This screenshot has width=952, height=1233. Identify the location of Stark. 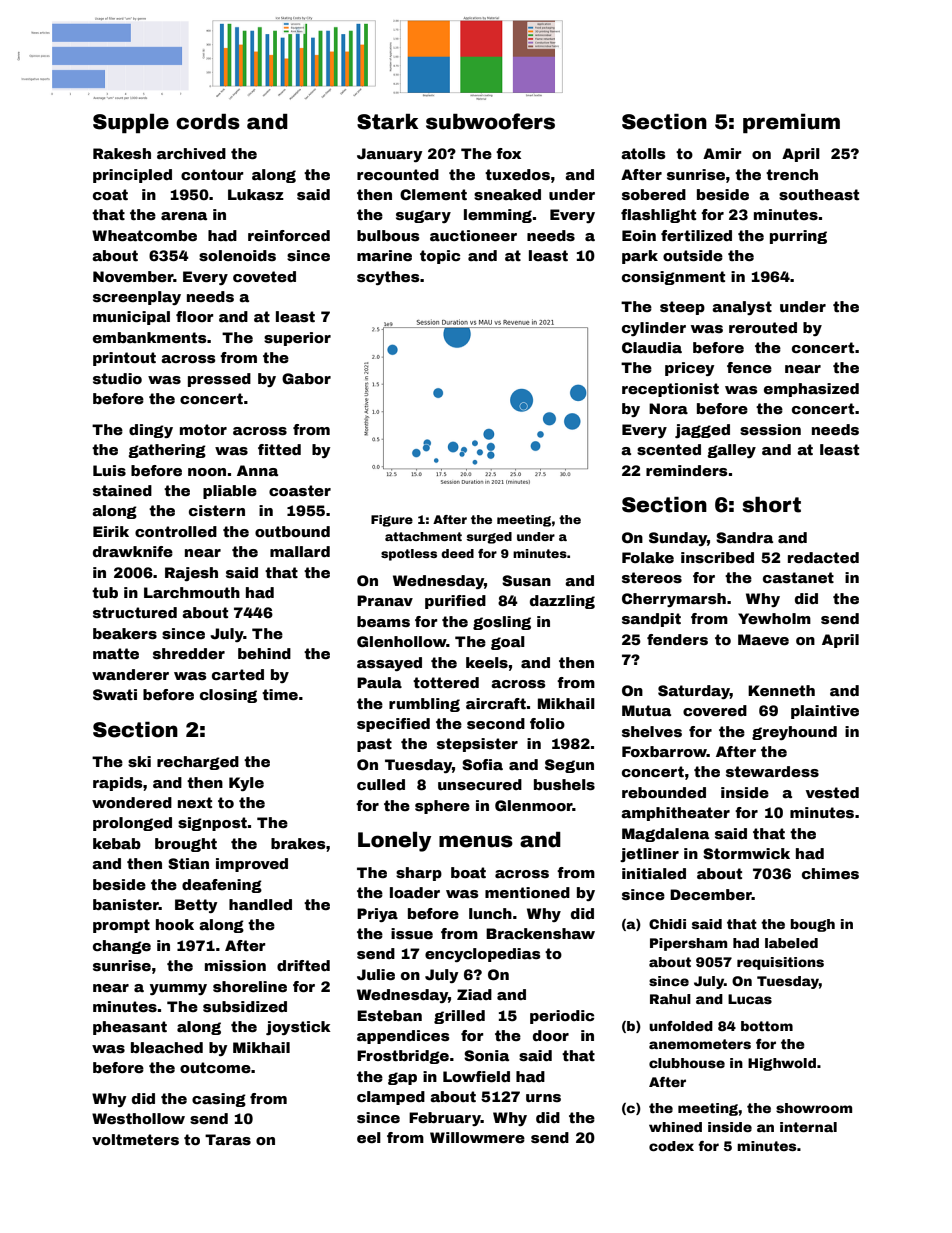
(387, 122).
